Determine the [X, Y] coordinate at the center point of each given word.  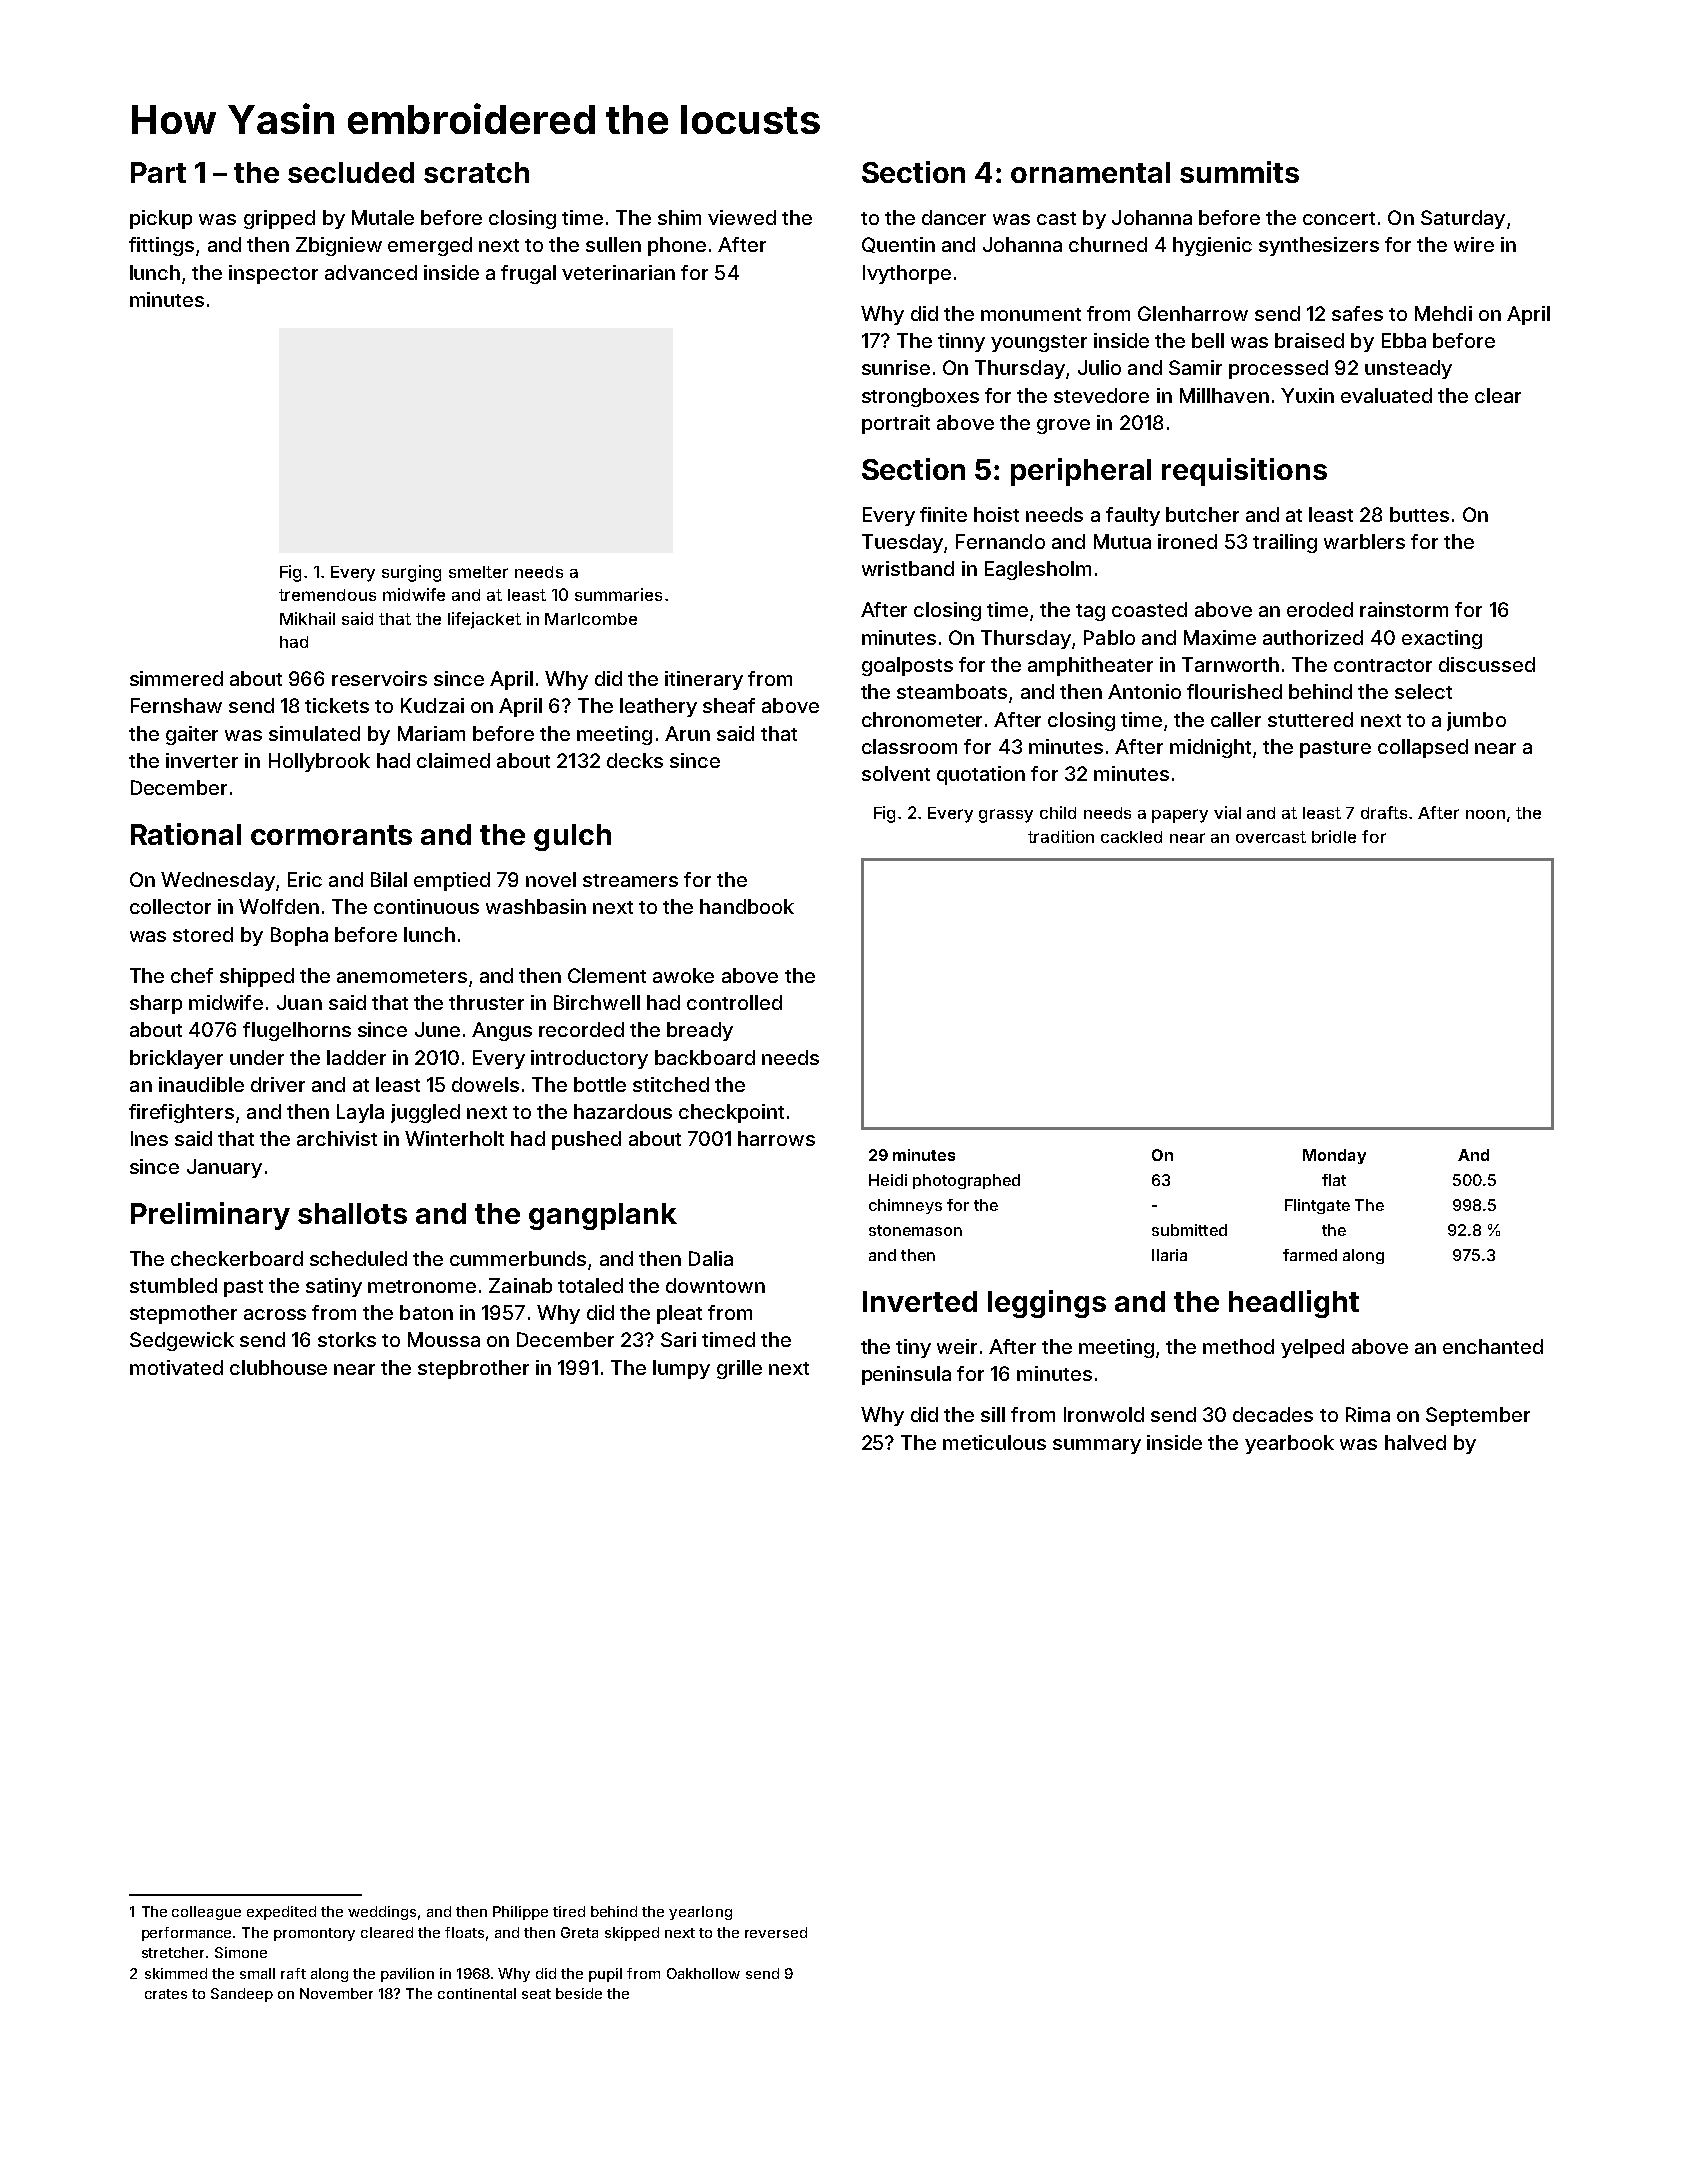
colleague [206, 1913]
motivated [176, 1367]
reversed [776, 1932]
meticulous [994, 1442]
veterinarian [618, 272]
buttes [1419, 514]
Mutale [383, 217]
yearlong [700, 1913]
